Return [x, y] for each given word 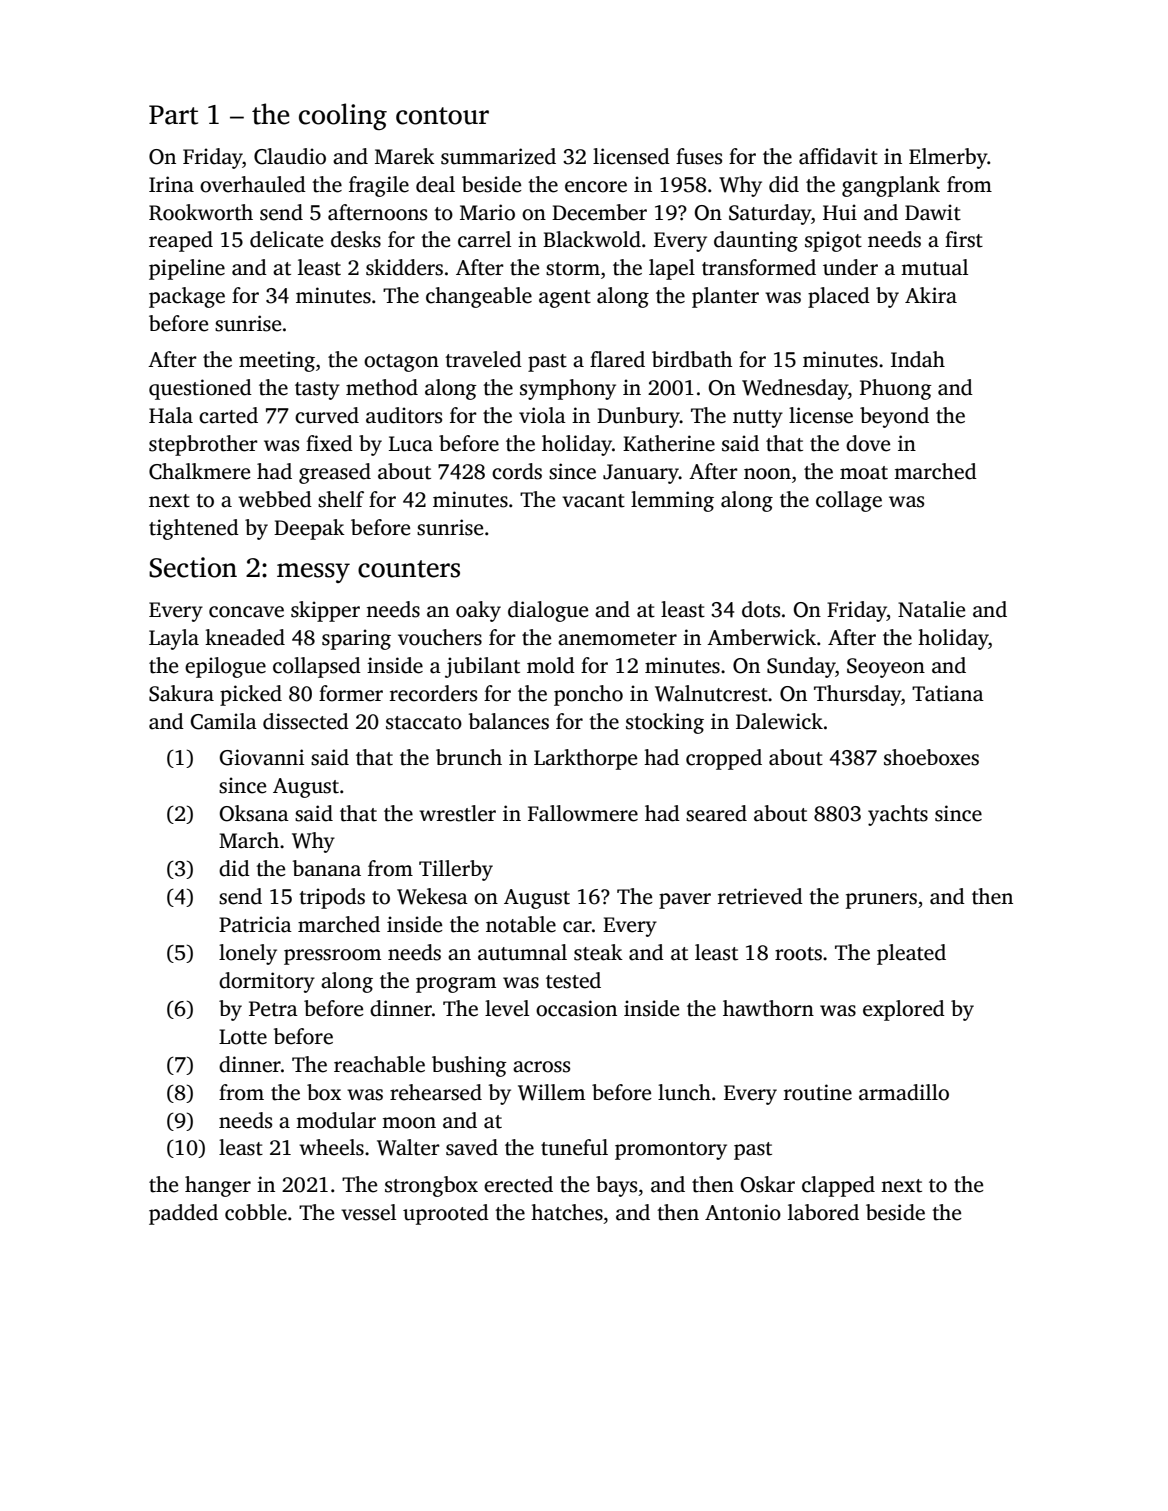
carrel [484, 239]
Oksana [254, 813]
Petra [273, 1009]
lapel [672, 269]
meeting [277, 361]
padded [183, 1214]
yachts [898, 815]
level [507, 1008]
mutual [934, 267]
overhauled [253, 184]
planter [725, 297]
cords [517, 471]
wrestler [457, 813]
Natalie [931, 609]
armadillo [904, 1092]
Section [193, 567]
